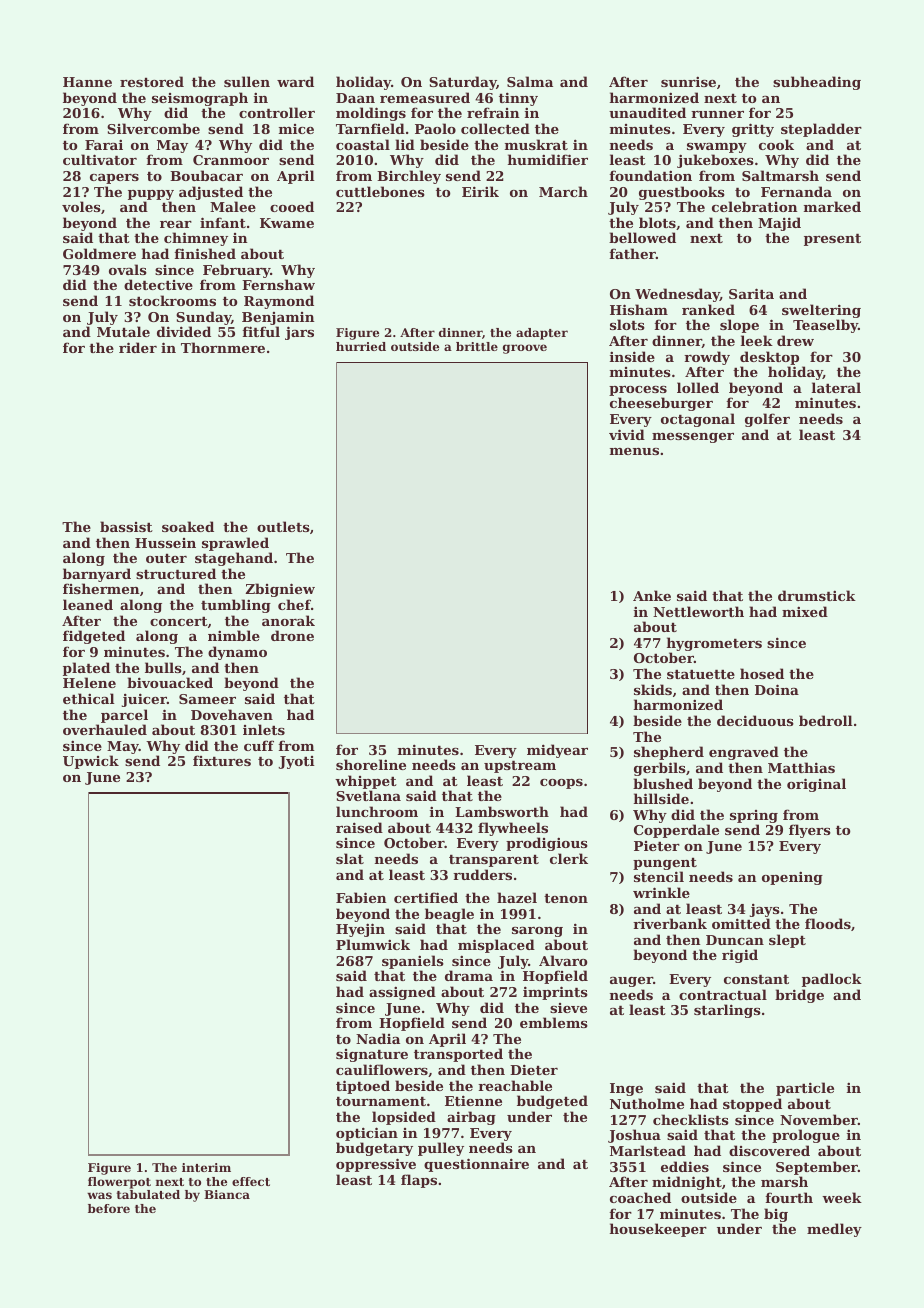 Image resolution: width=924 pixels, height=1308 pixels. What do you see at coordinates (179, 621) in the screenshot?
I see `concert` at bounding box center [179, 621].
